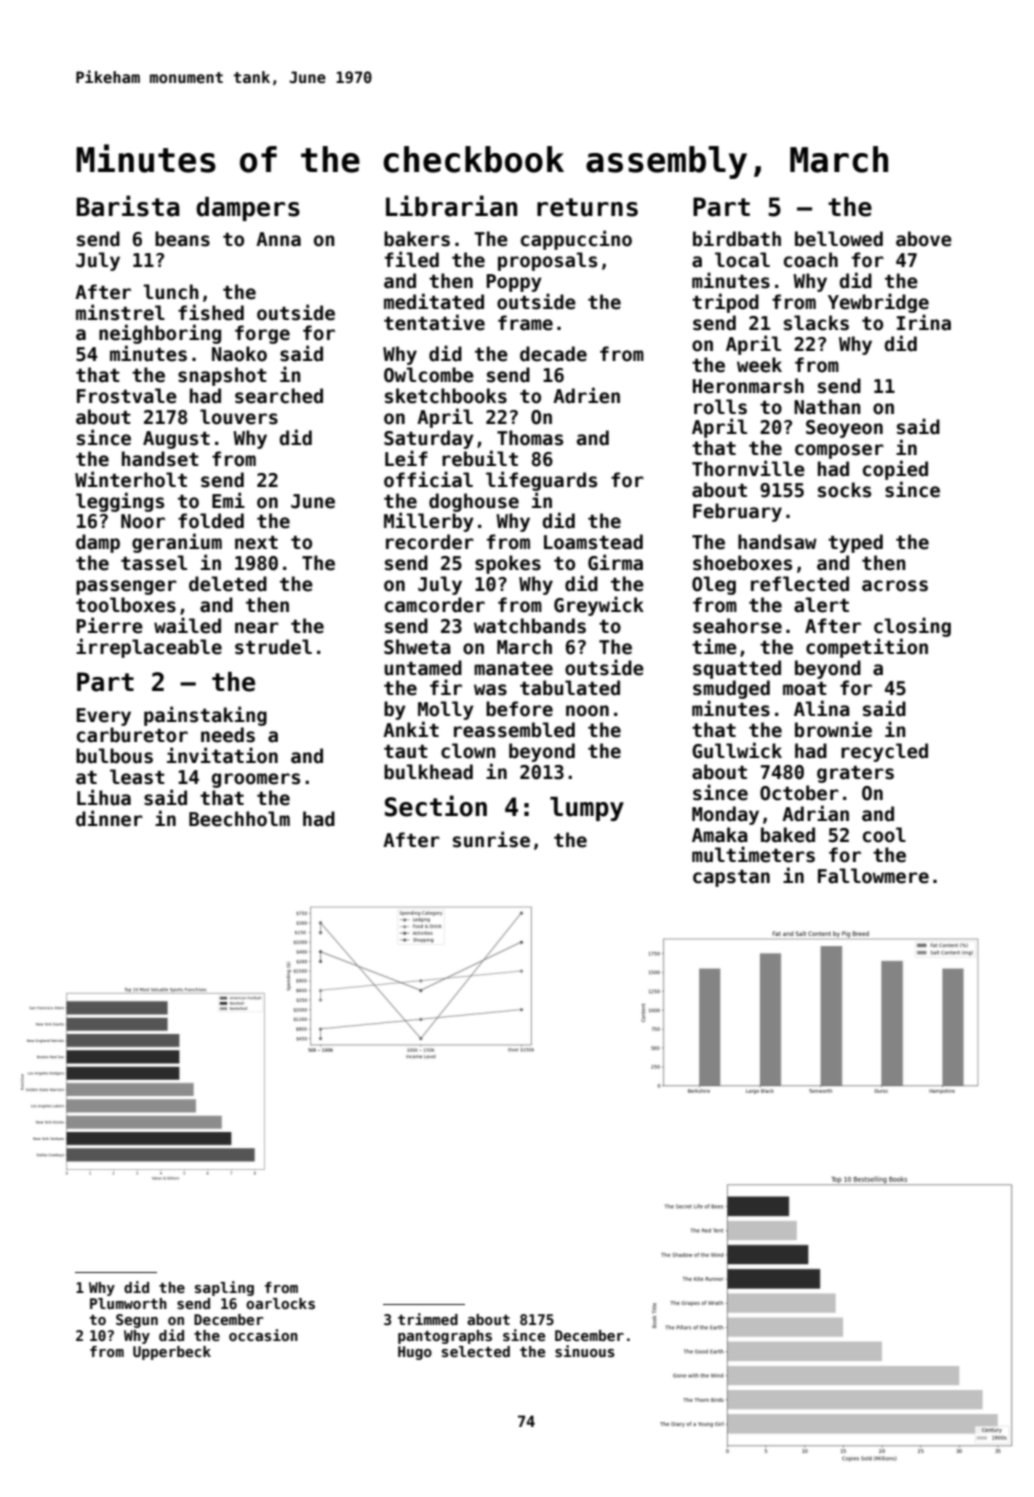 The image size is (1034, 1497). Describe the element at coordinates (228, 584) in the document. I see `deleted` at that location.
